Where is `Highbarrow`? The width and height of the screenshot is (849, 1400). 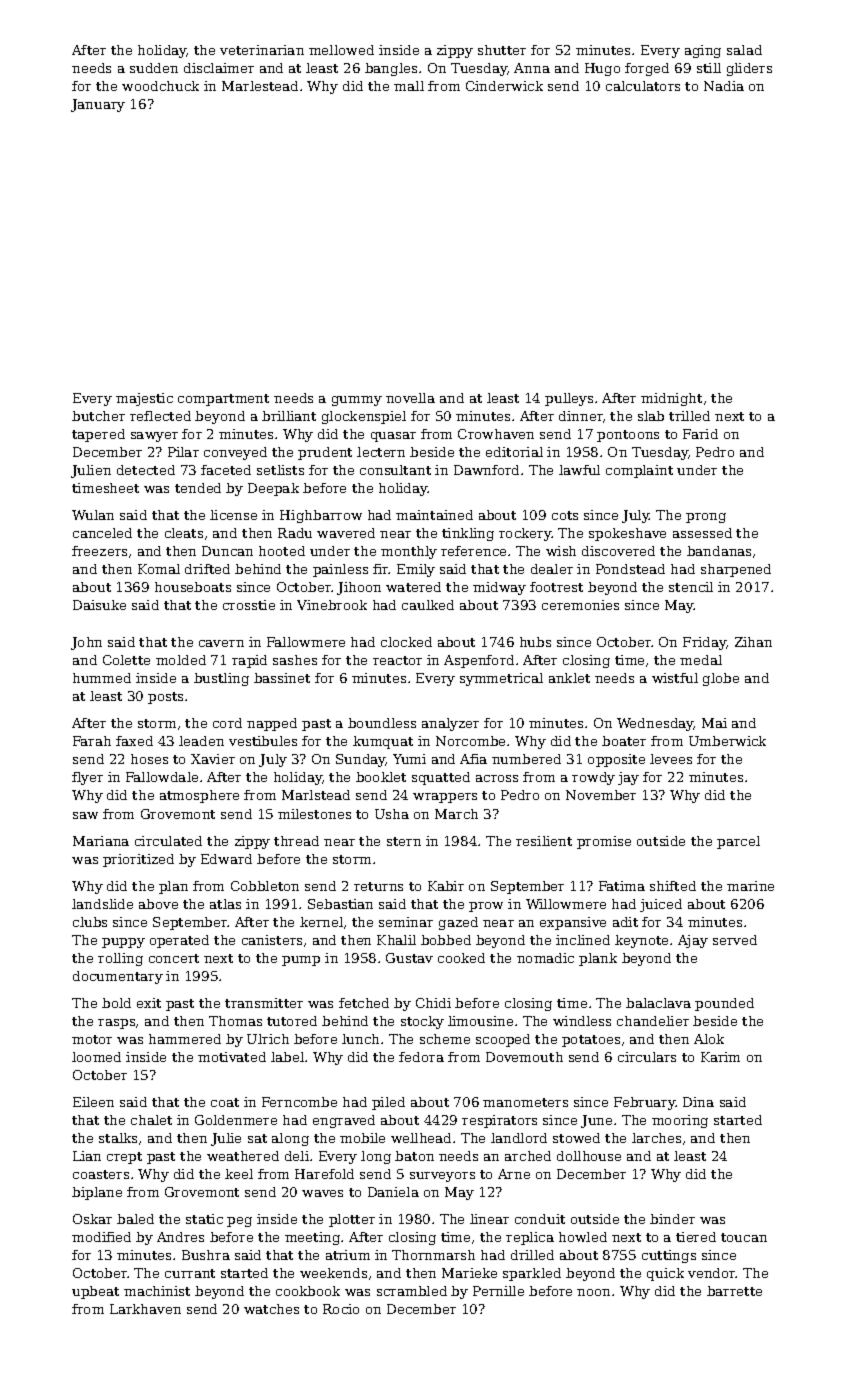 Highbarrow is located at coordinates (321, 516).
